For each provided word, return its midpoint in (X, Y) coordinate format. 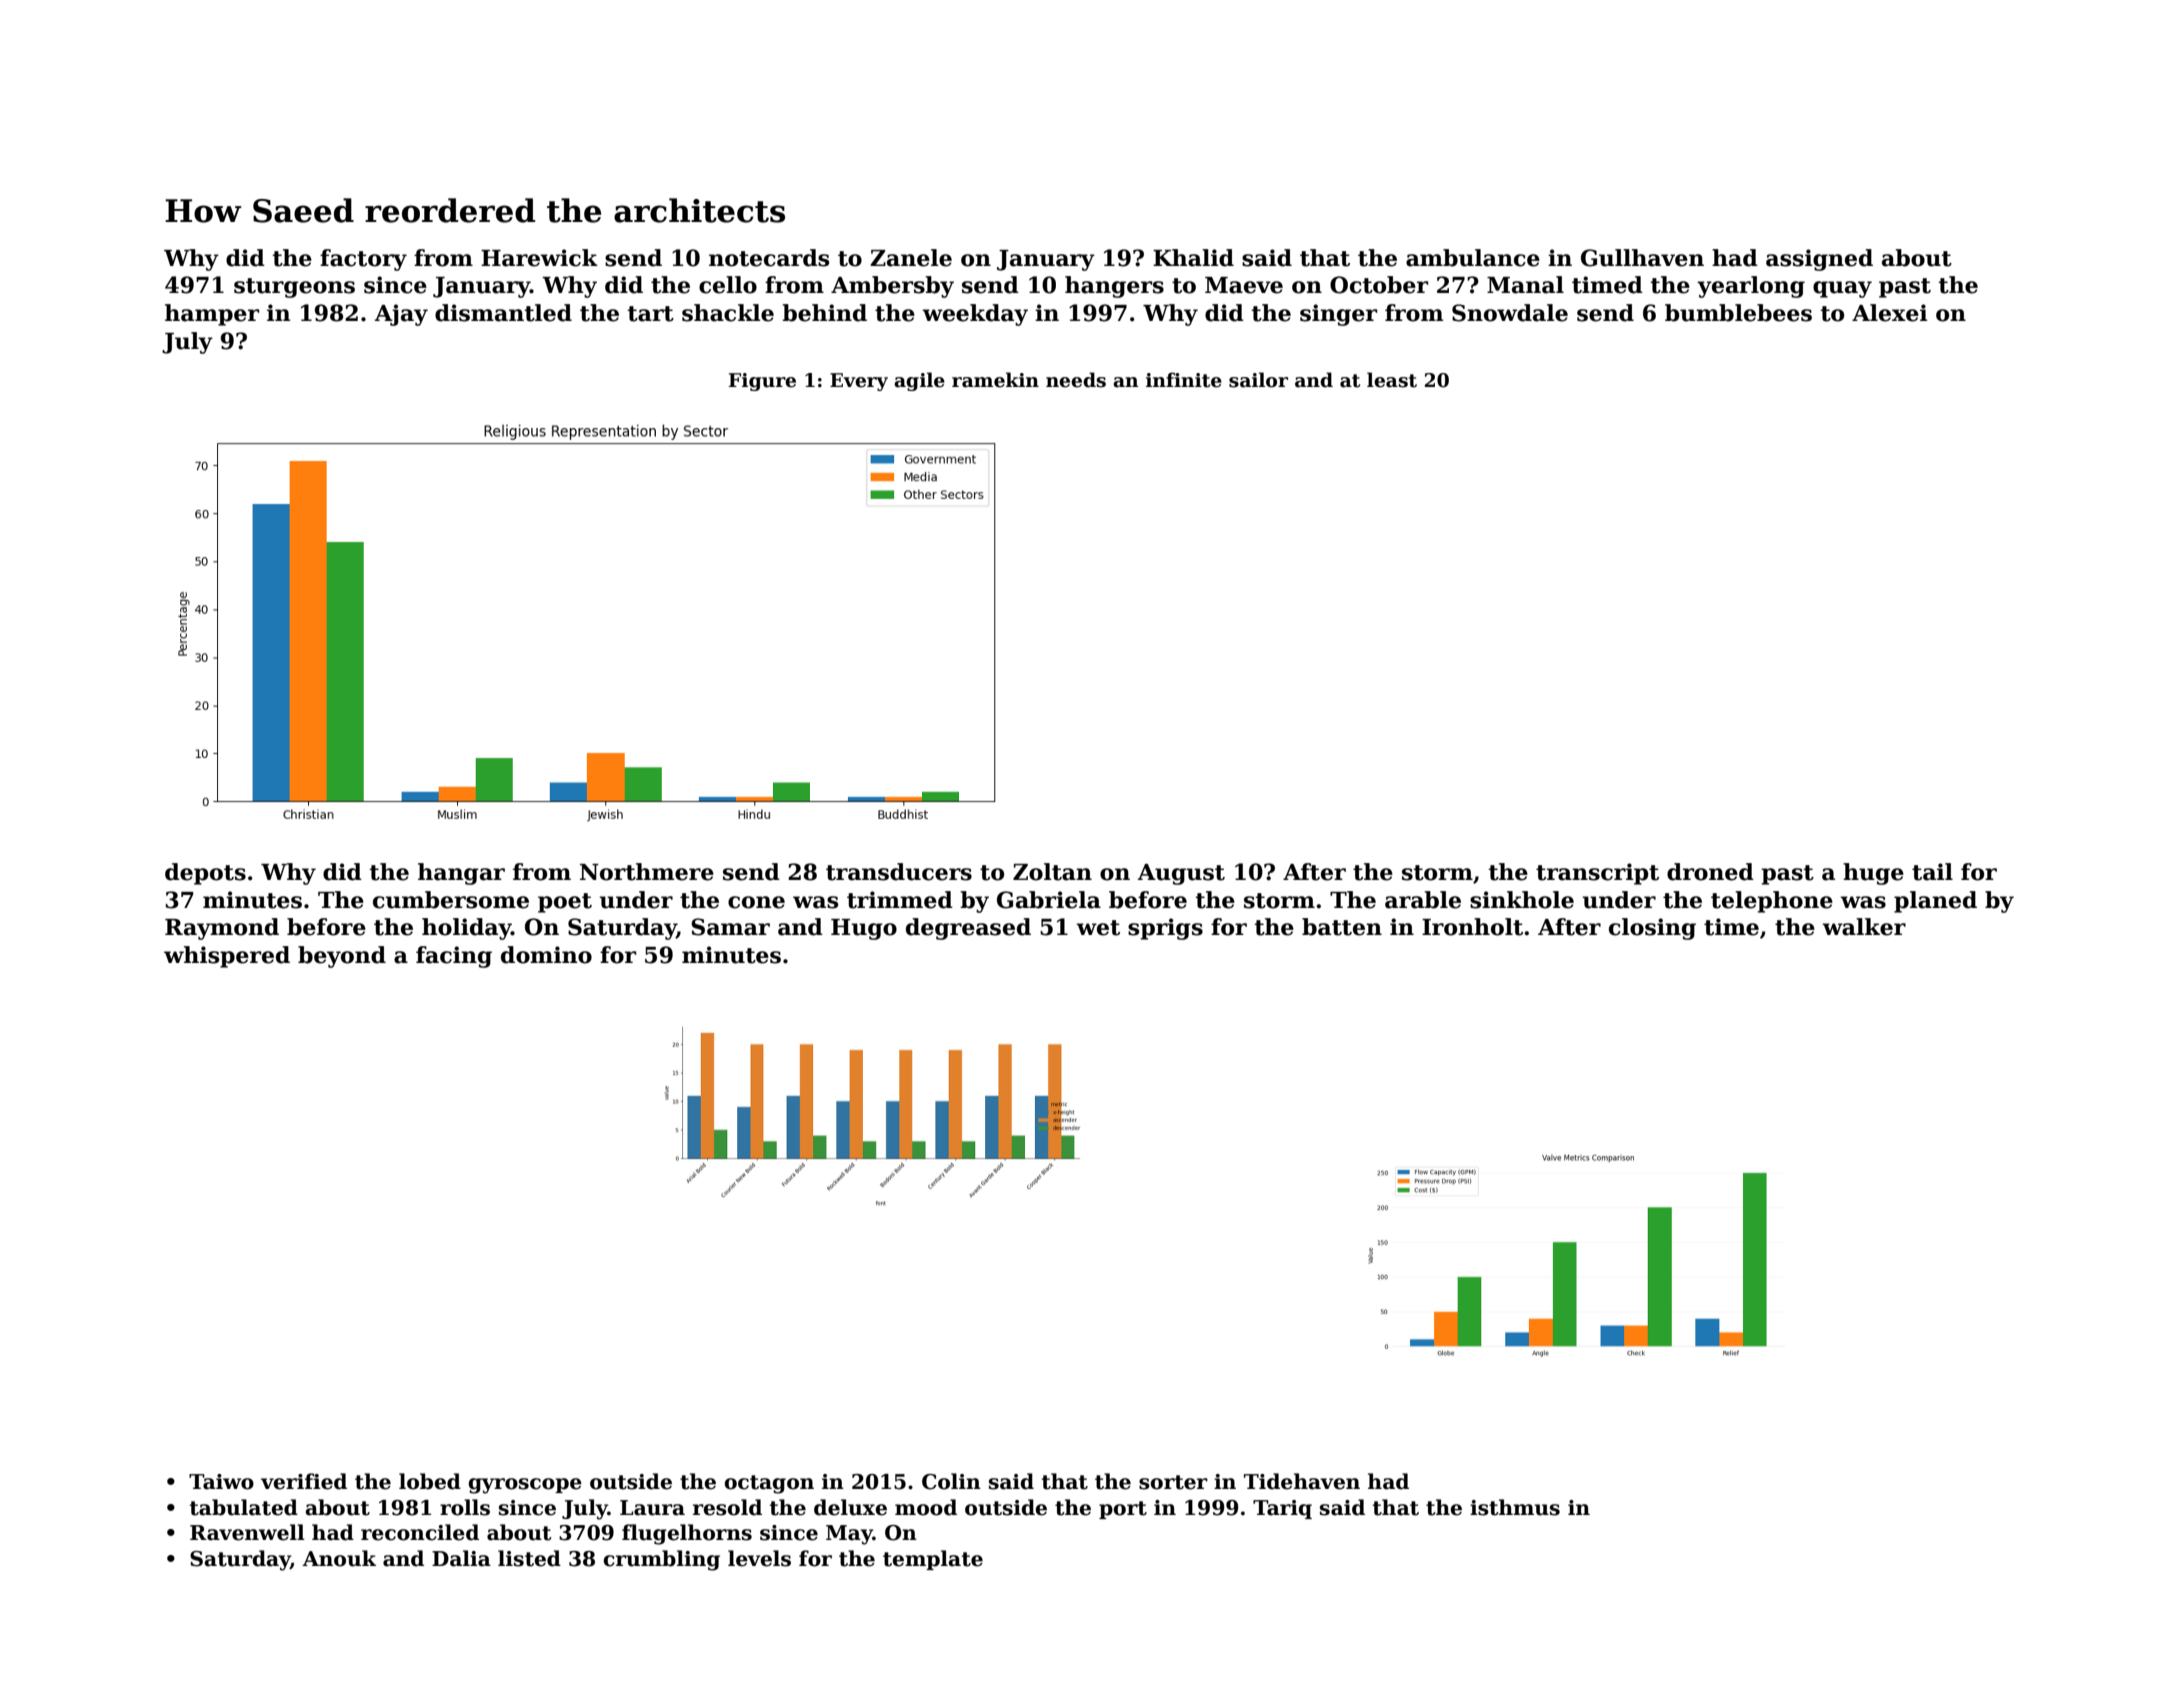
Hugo (864, 929)
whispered (227, 957)
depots (205, 874)
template (933, 1560)
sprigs (1165, 929)
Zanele (911, 258)
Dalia (461, 1558)
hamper (212, 315)
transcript (1597, 874)
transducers (899, 872)
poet (565, 903)
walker (1864, 927)
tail (1932, 872)
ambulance (1473, 258)
